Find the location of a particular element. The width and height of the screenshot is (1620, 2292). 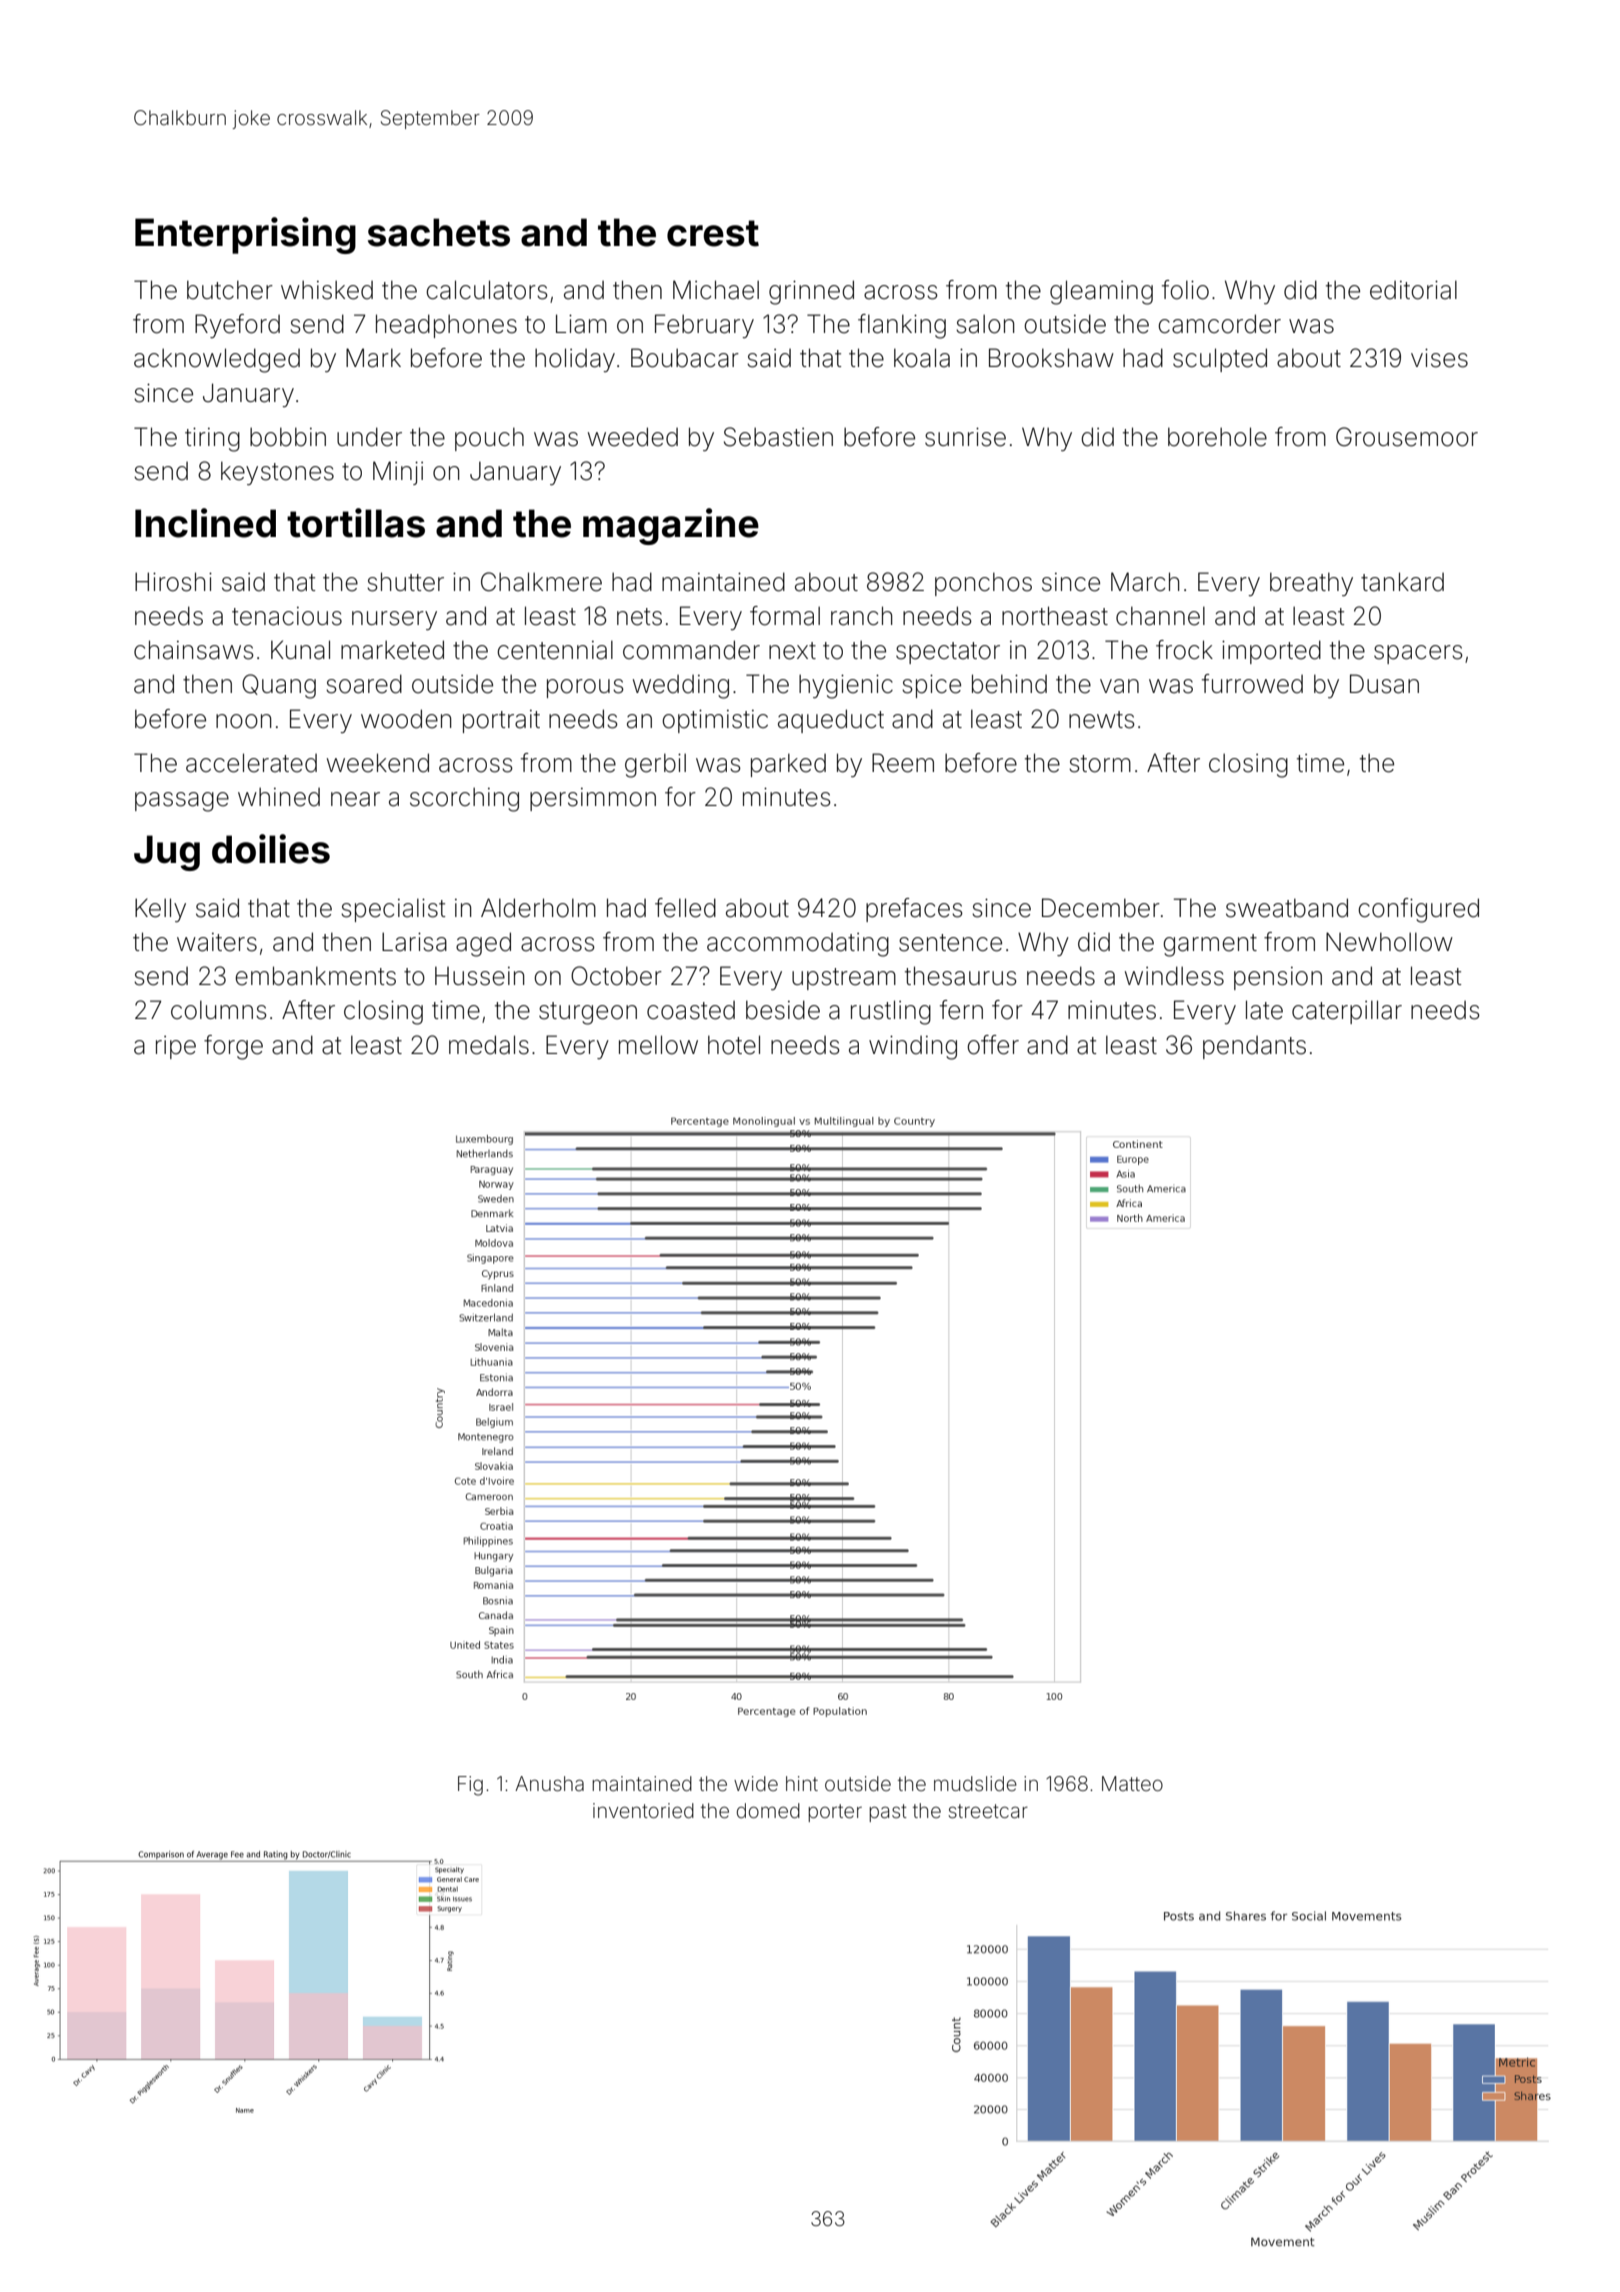

hint is located at coordinates (802, 1783).
